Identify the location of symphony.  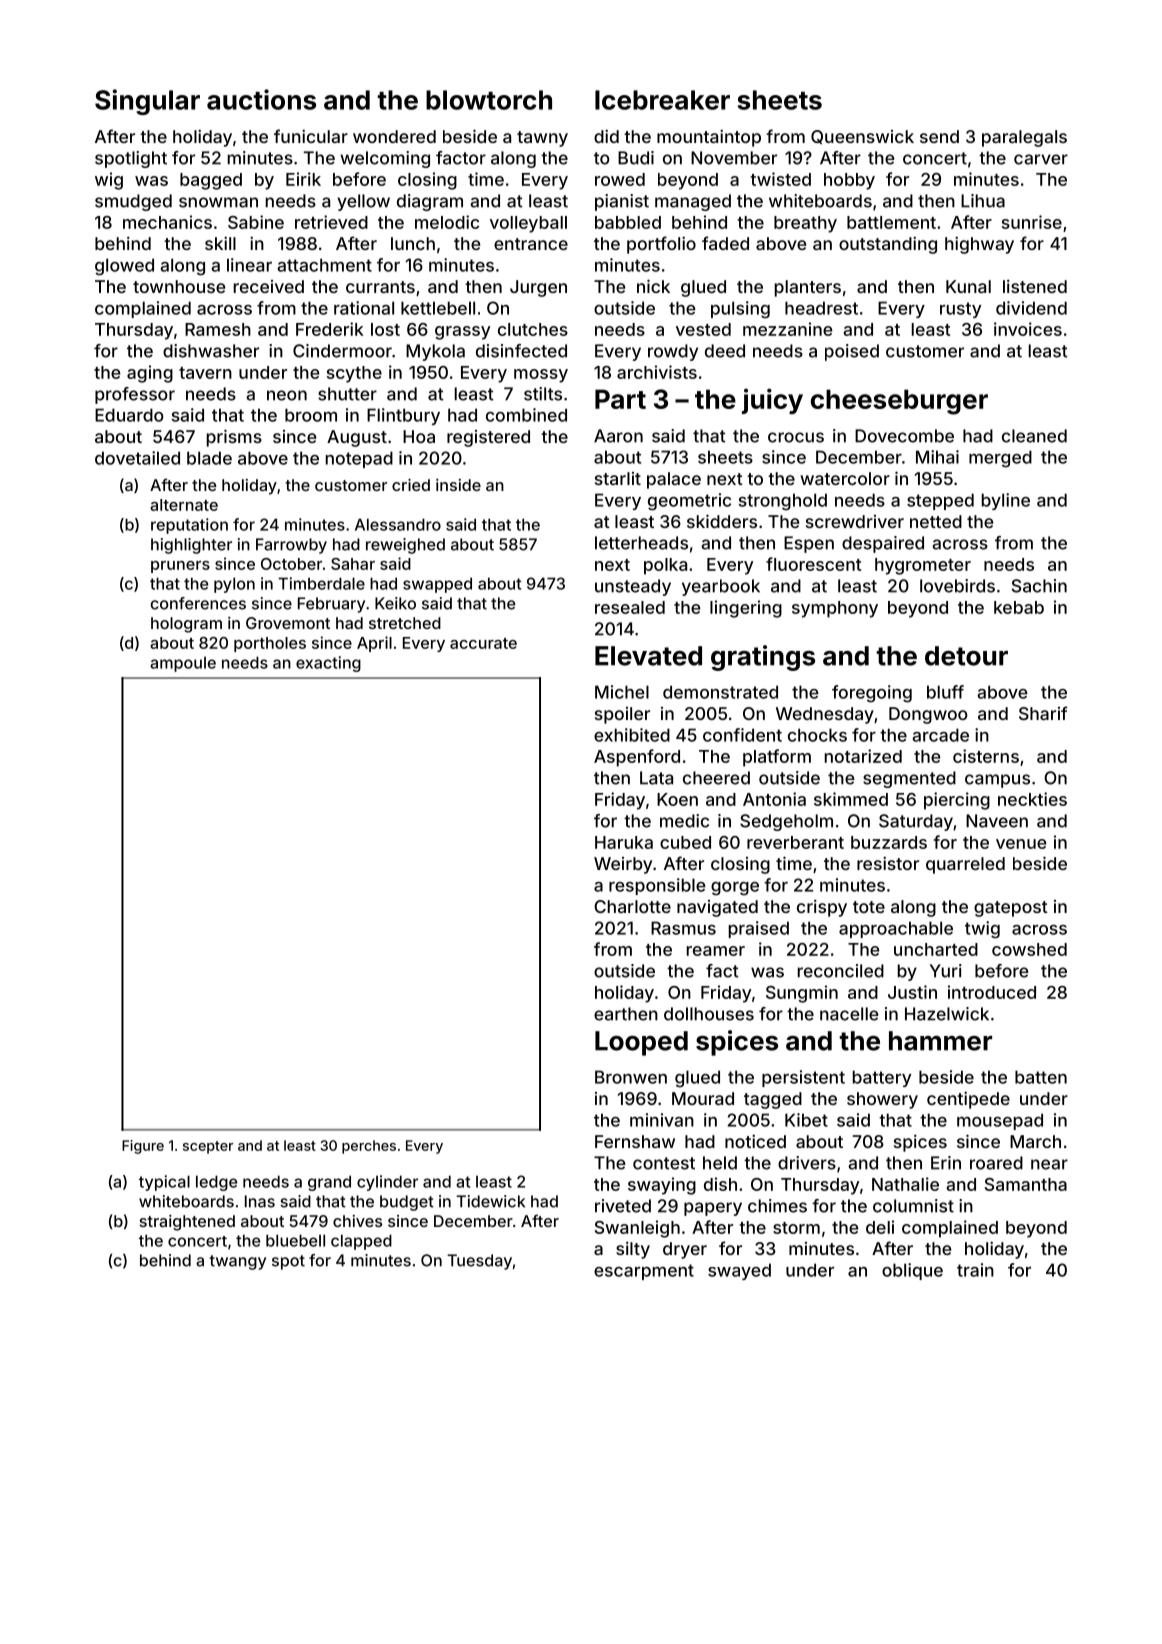
(835, 609).
